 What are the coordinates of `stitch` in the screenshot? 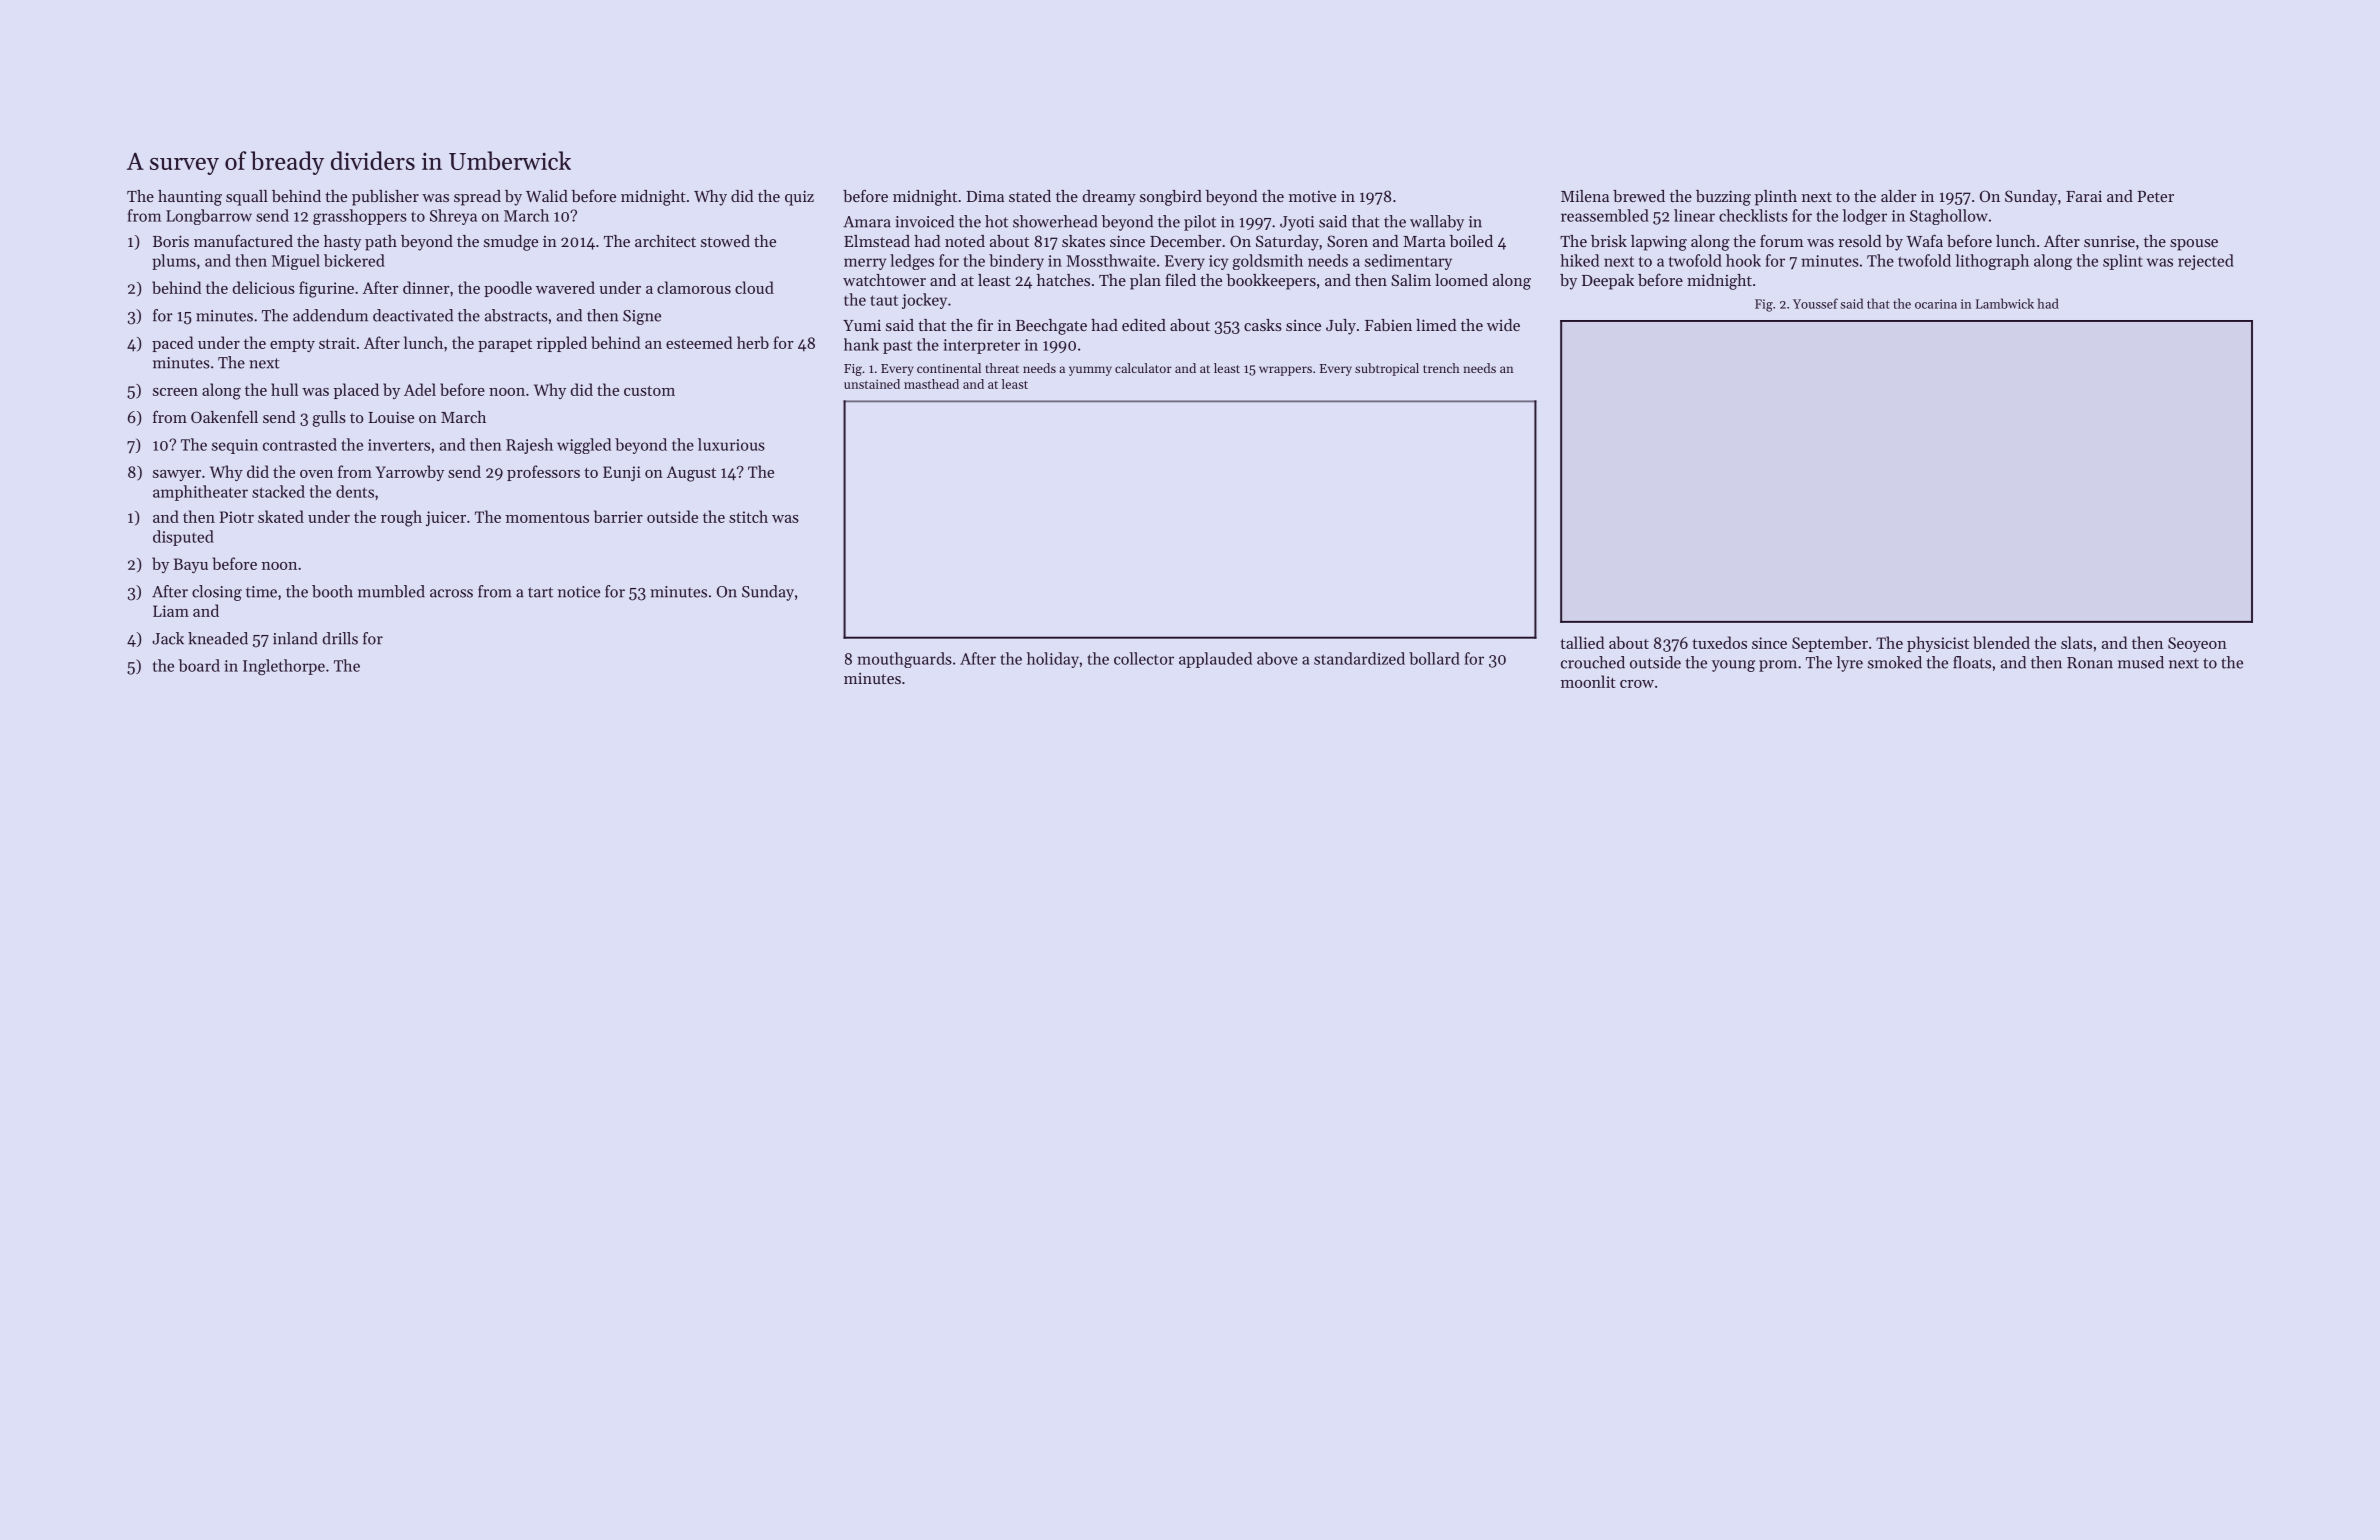 It's located at (748, 516).
